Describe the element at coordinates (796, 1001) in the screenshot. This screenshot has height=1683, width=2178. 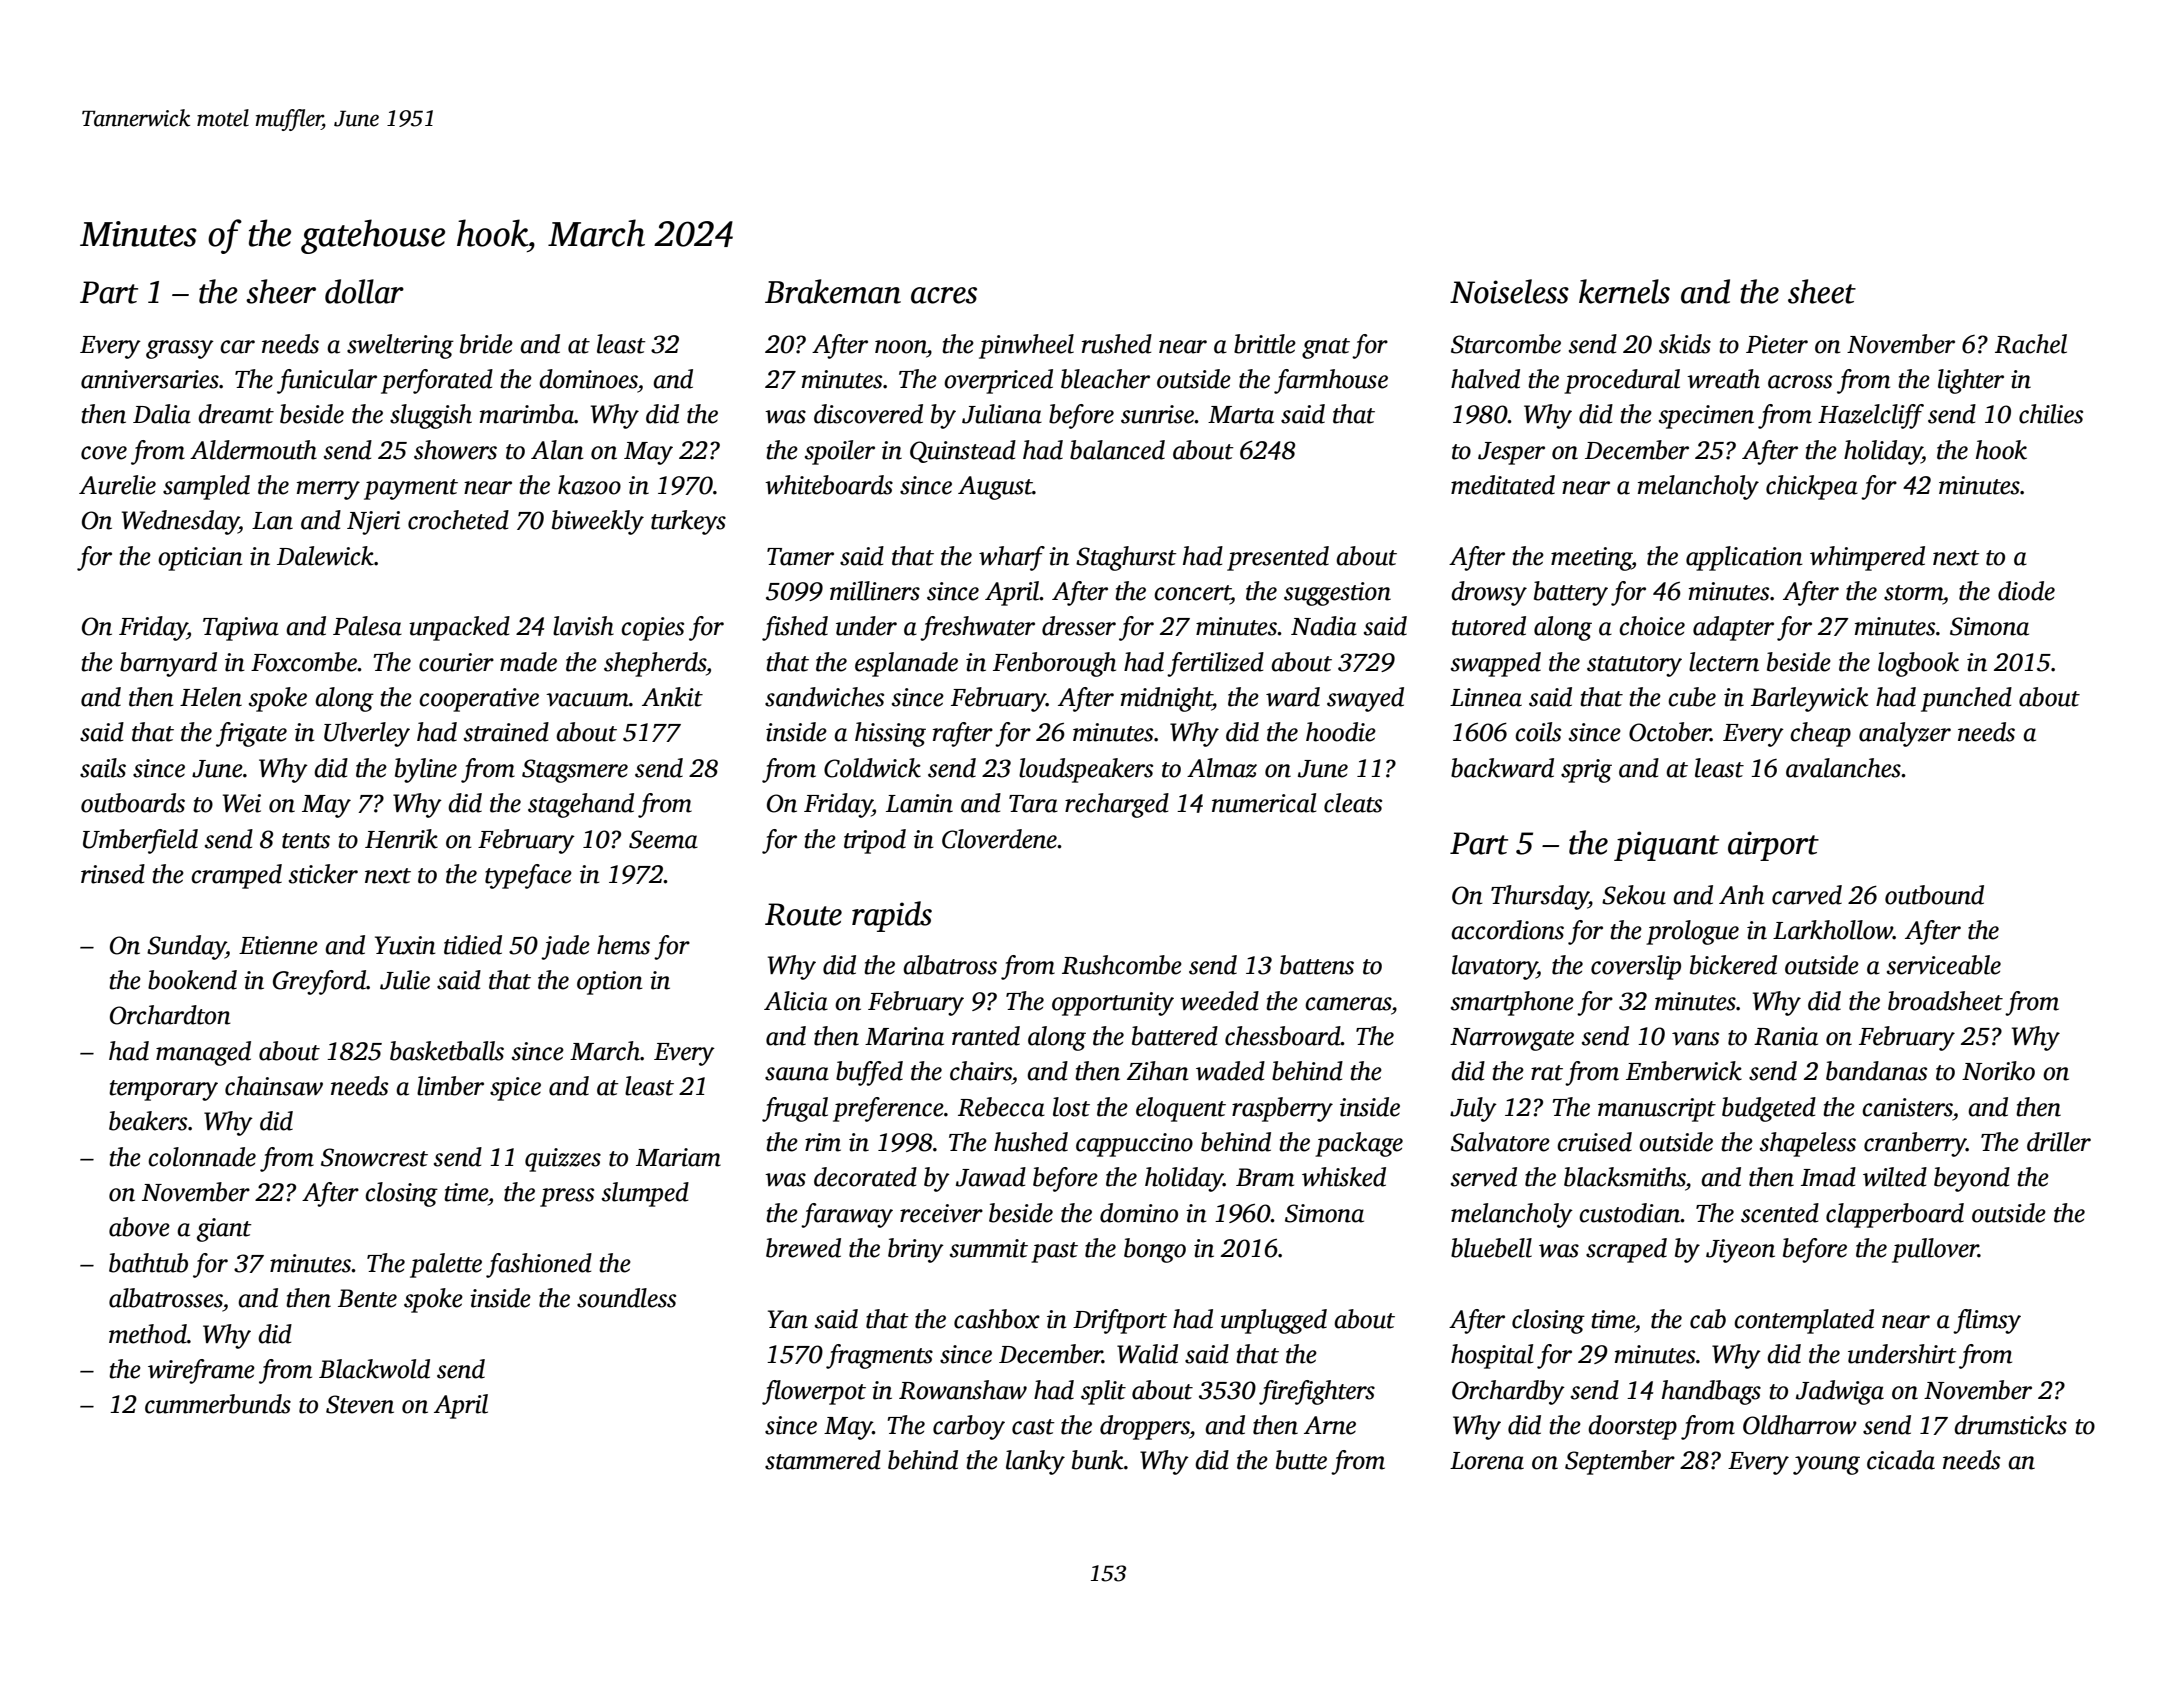
I see `Alicia` at that location.
